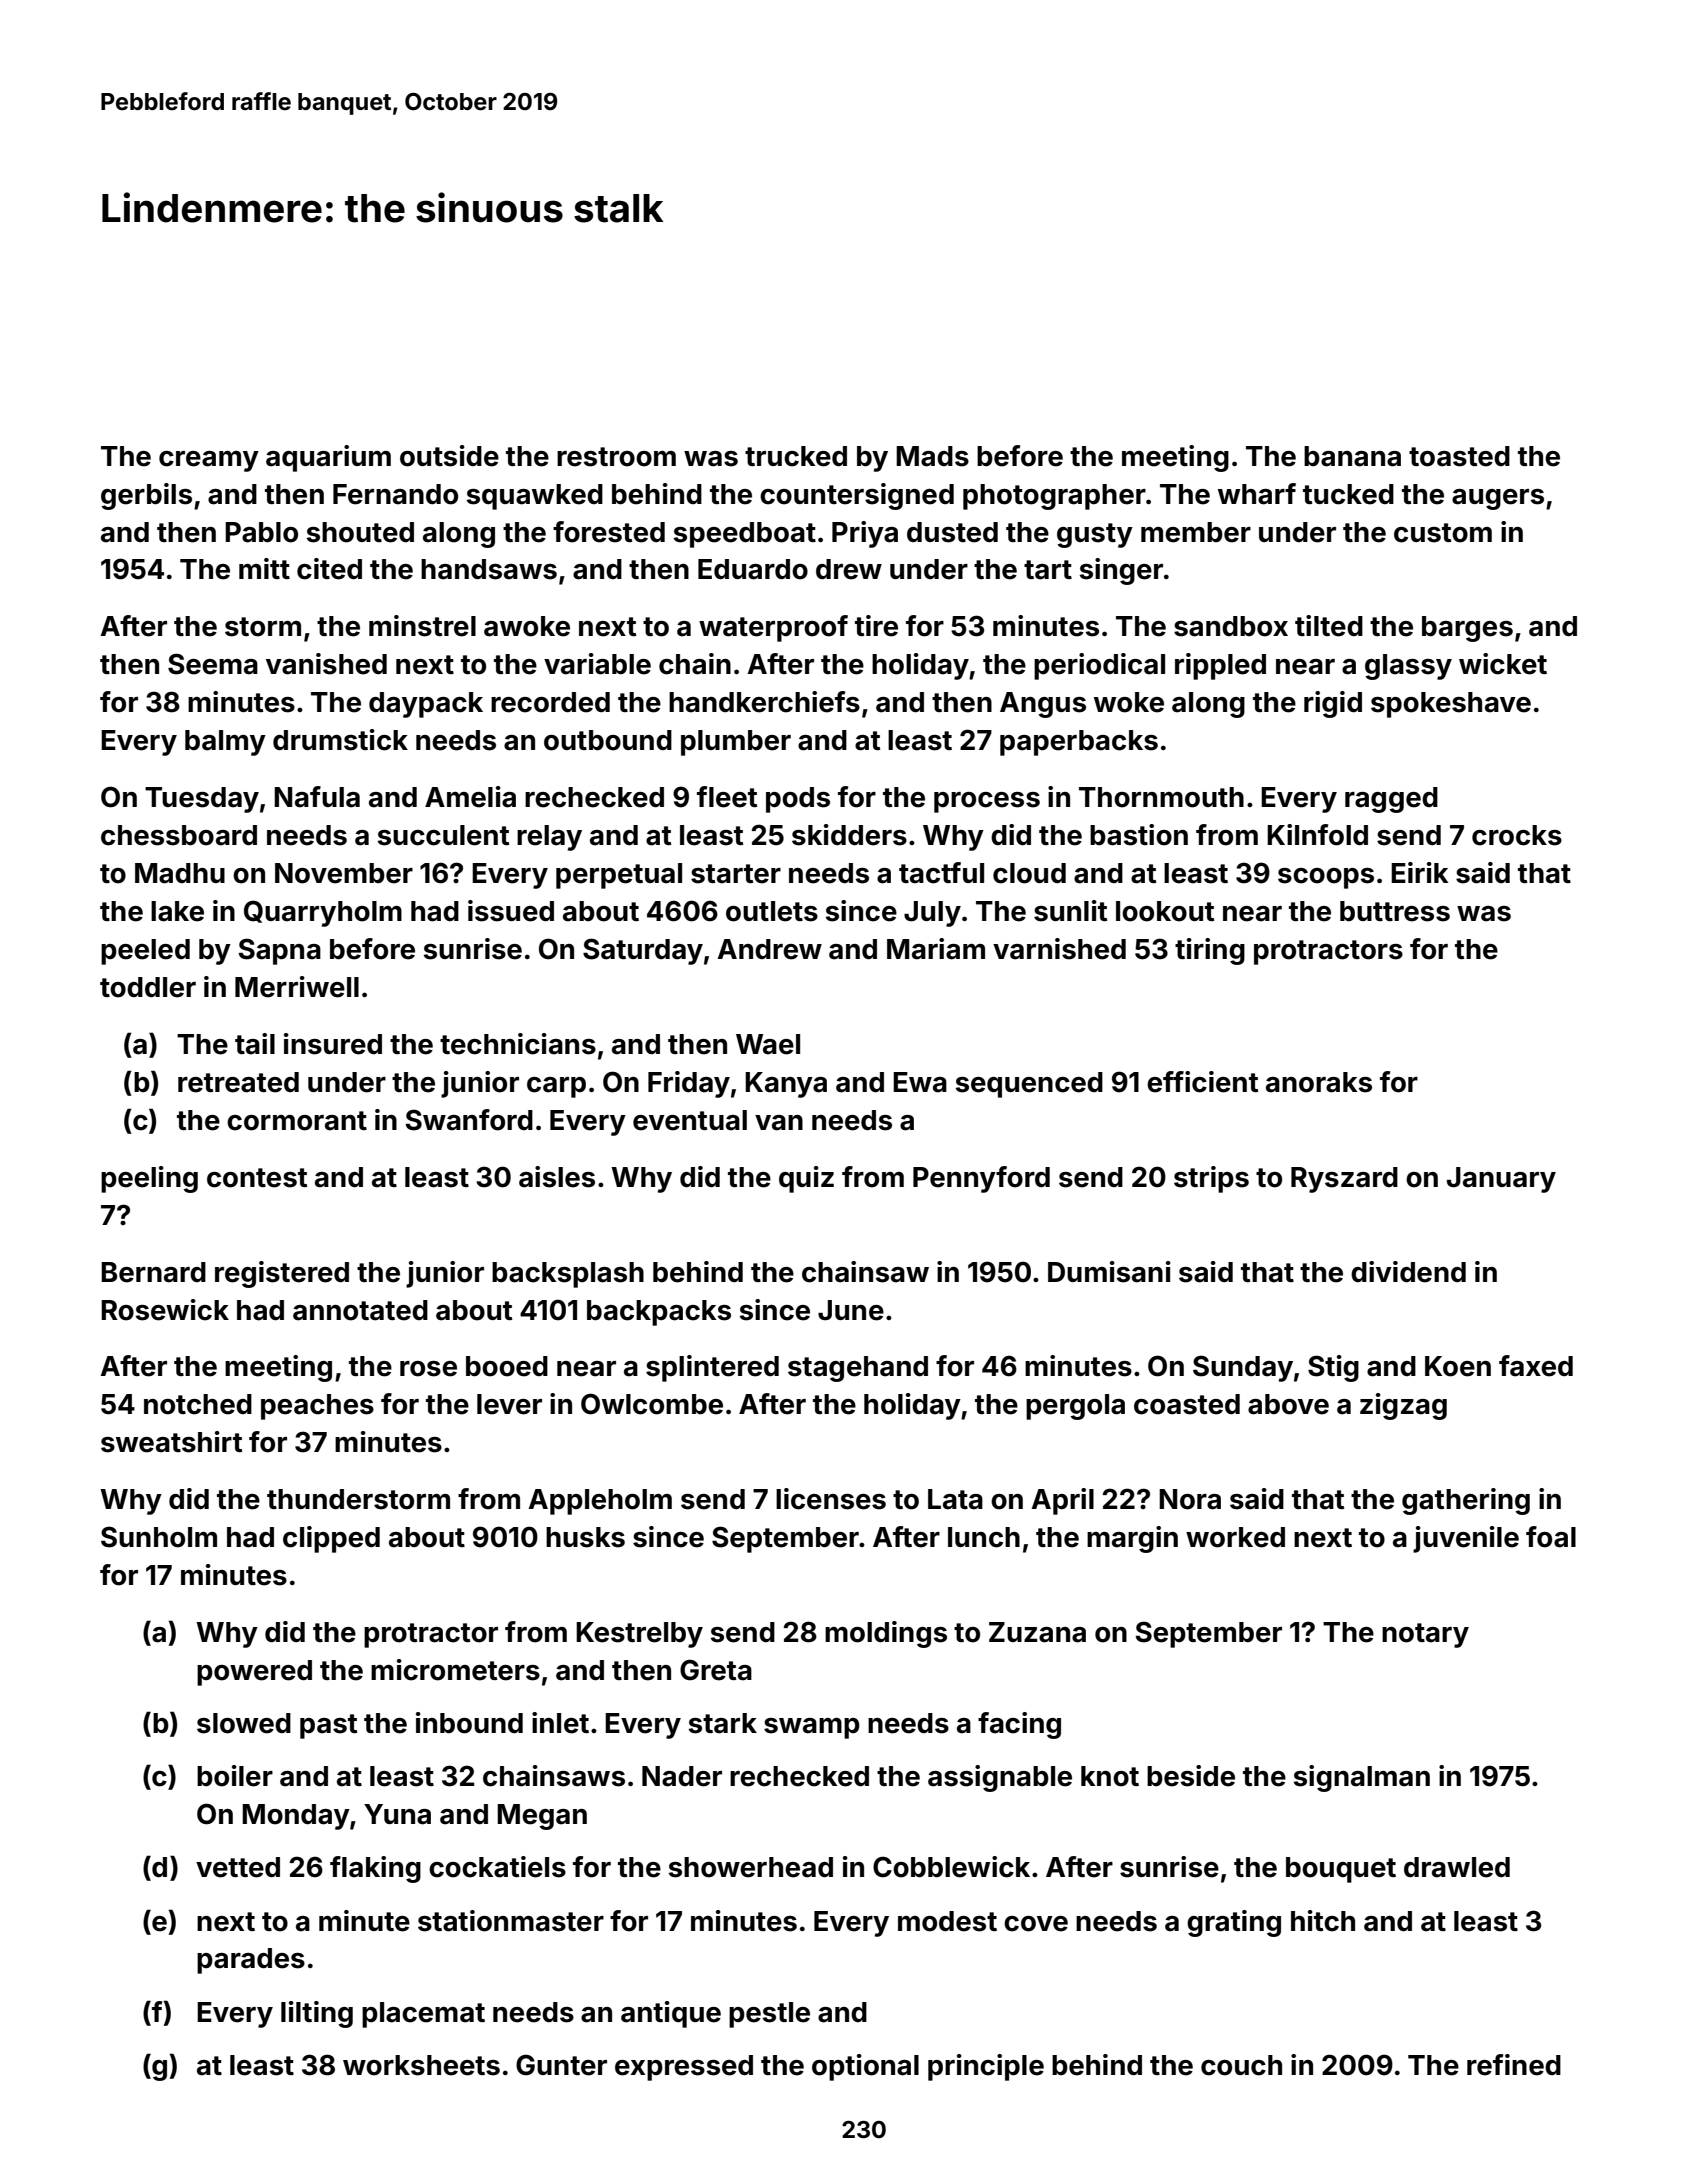  I want to click on peaches, so click(317, 1407).
